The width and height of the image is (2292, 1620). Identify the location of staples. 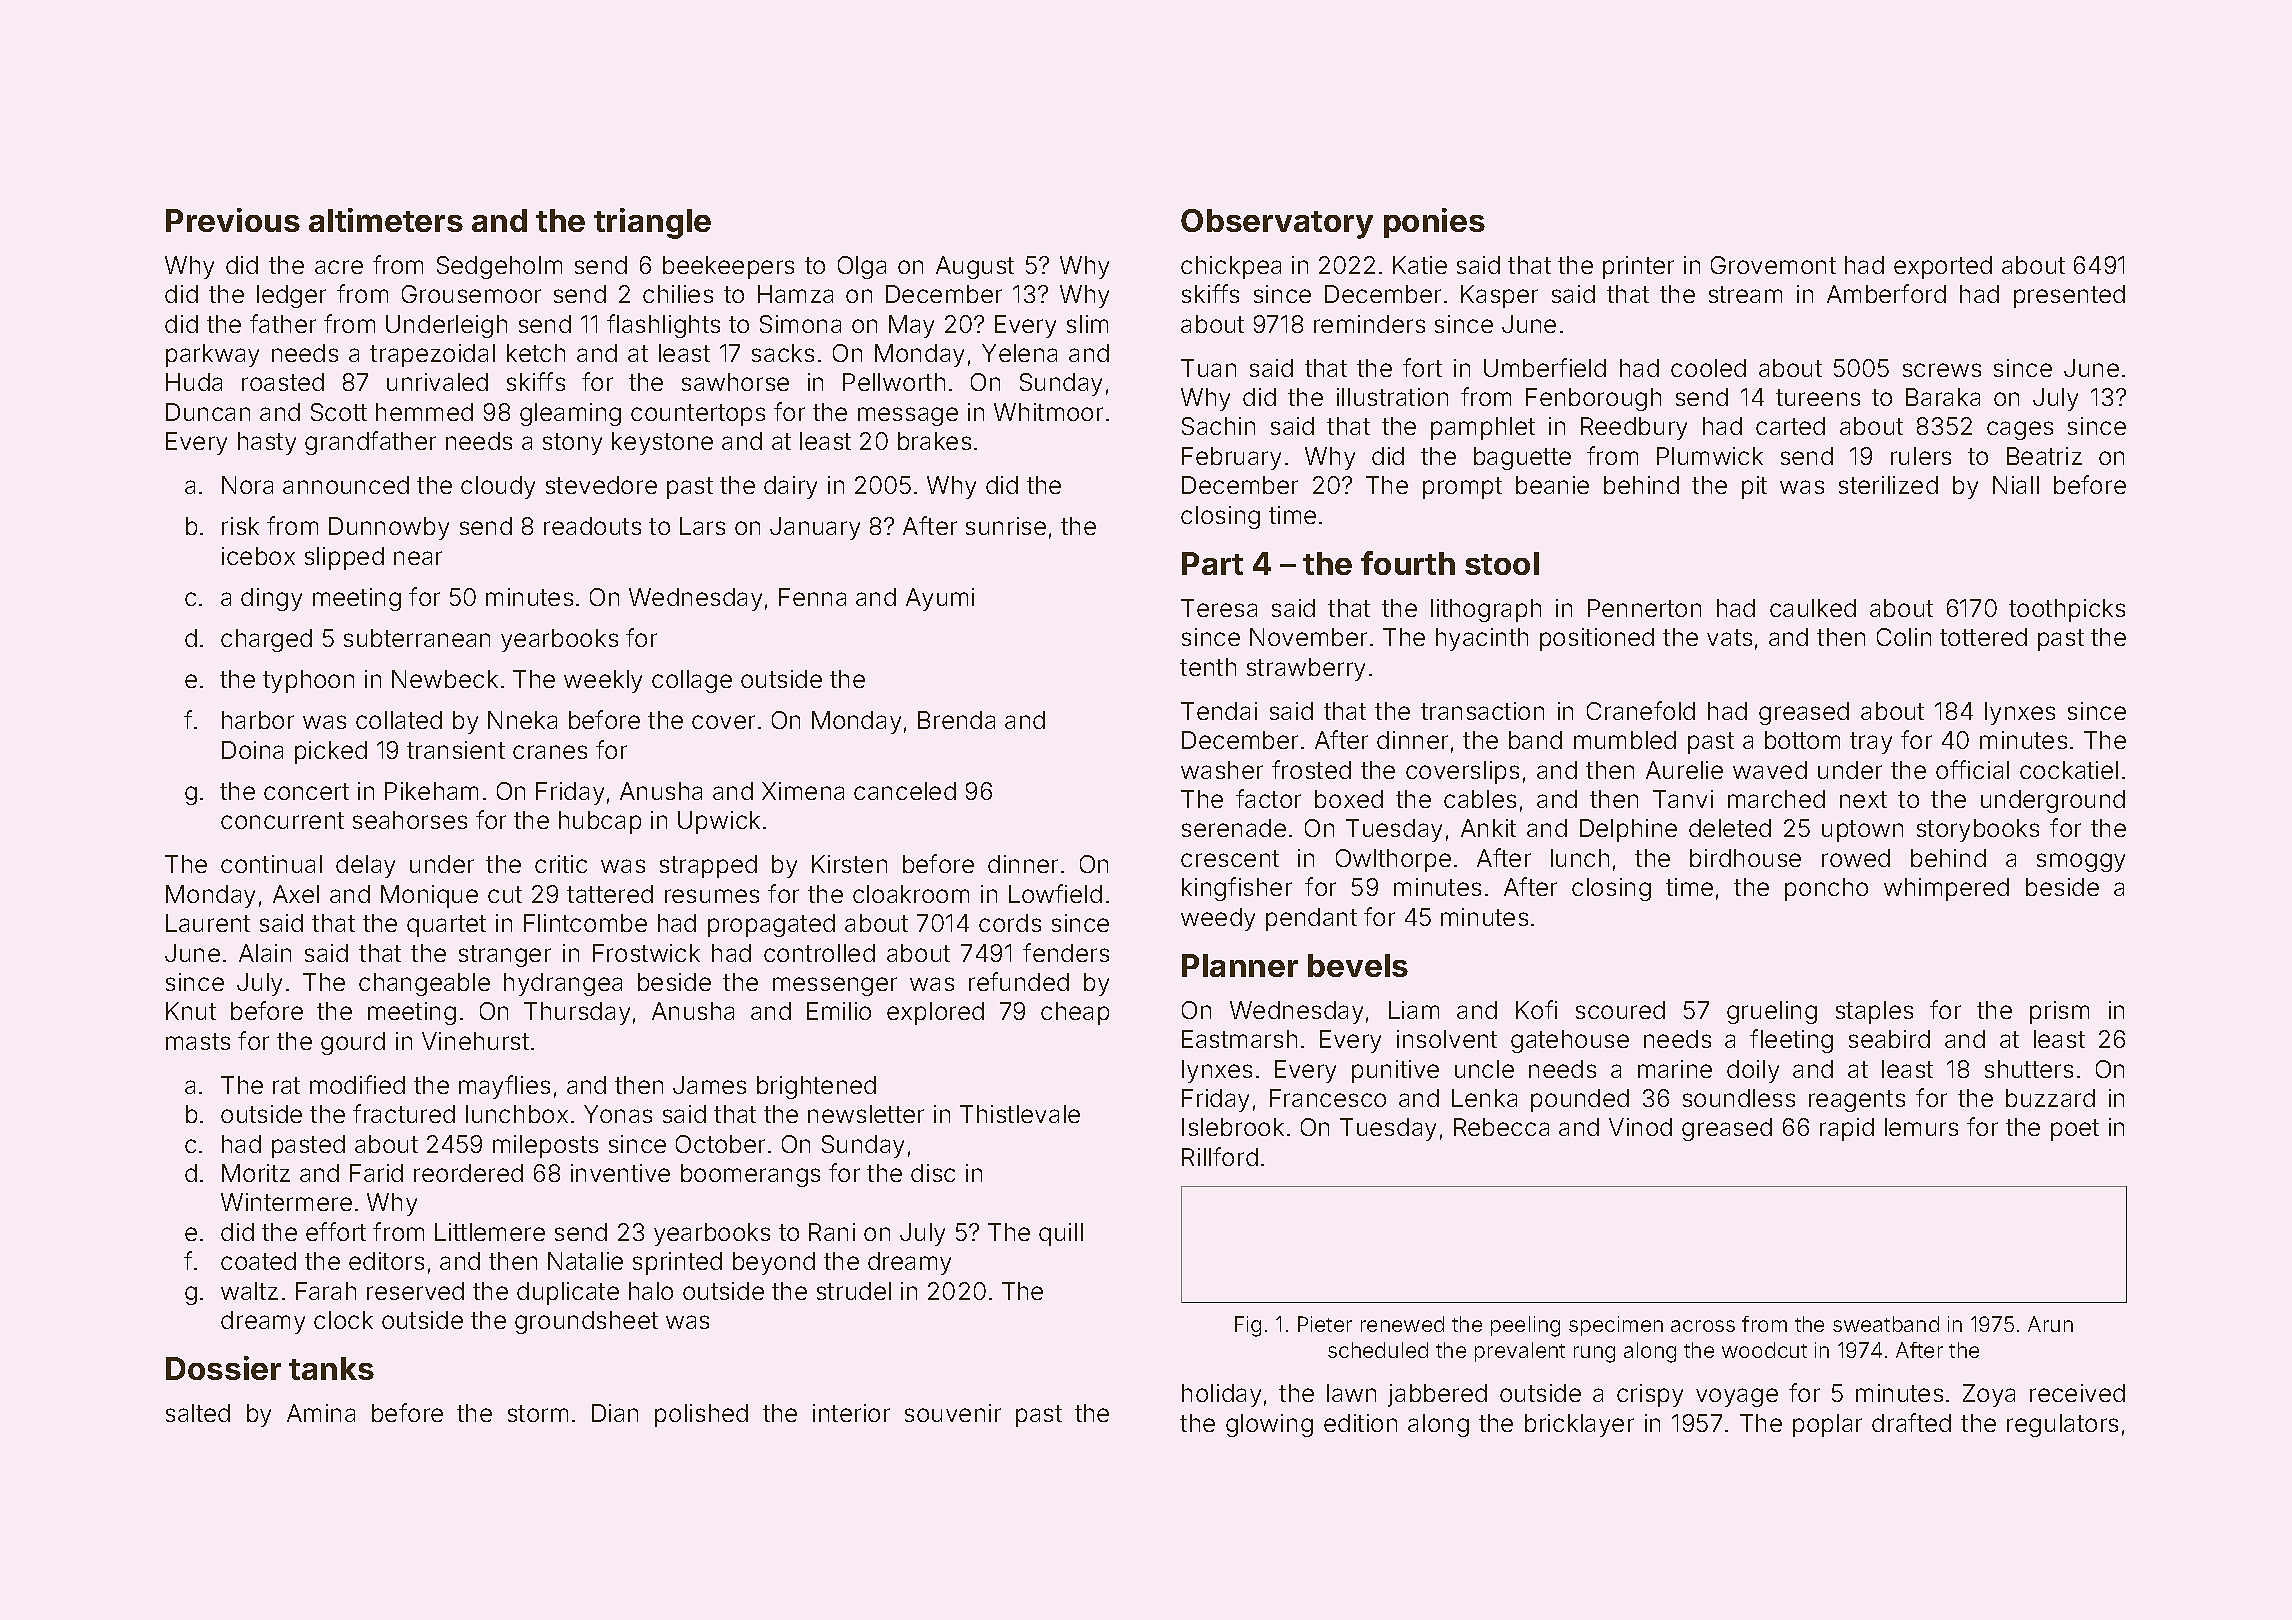
(1874, 1012).
